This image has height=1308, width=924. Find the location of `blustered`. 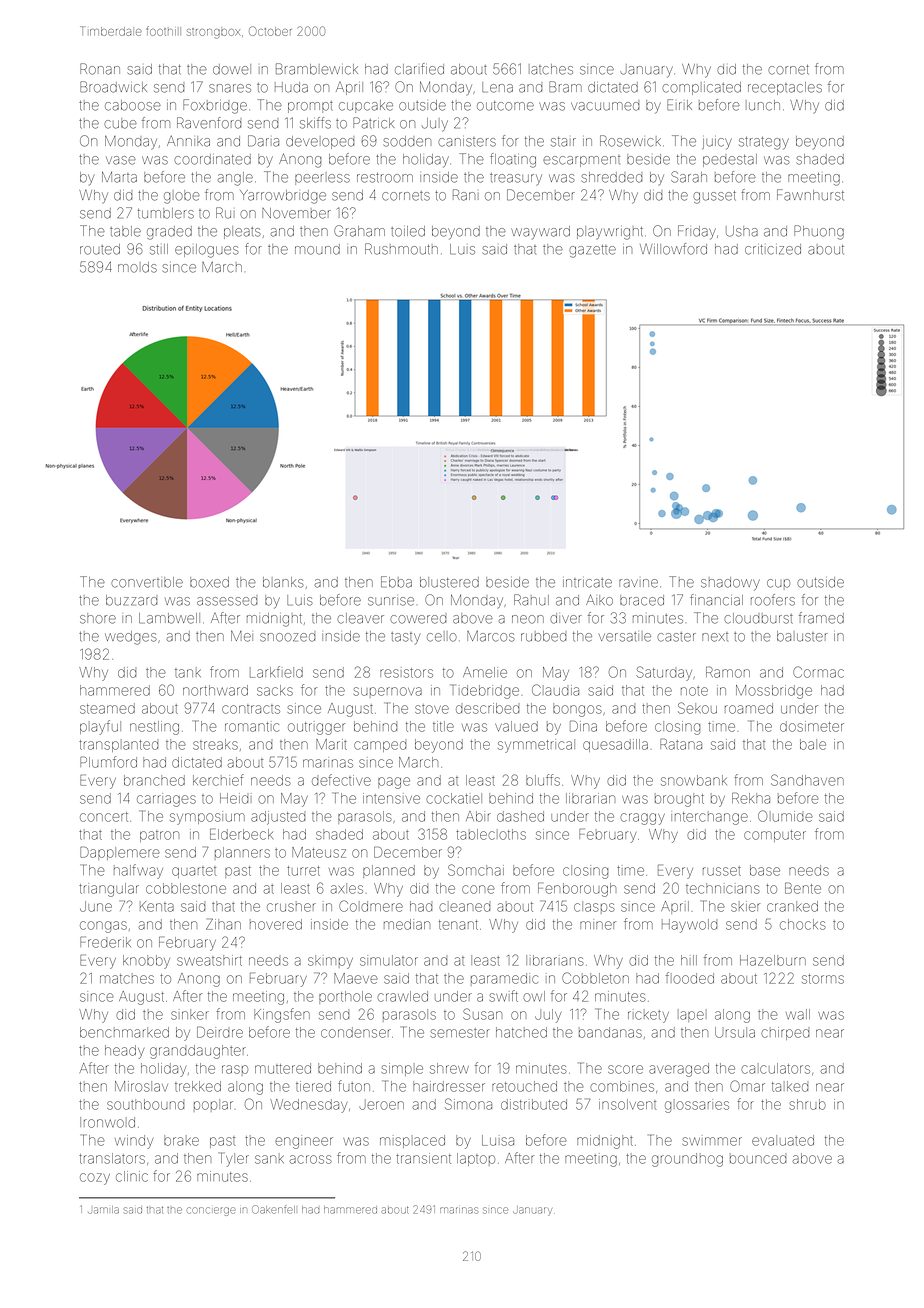

blustered is located at coordinates (449, 582).
